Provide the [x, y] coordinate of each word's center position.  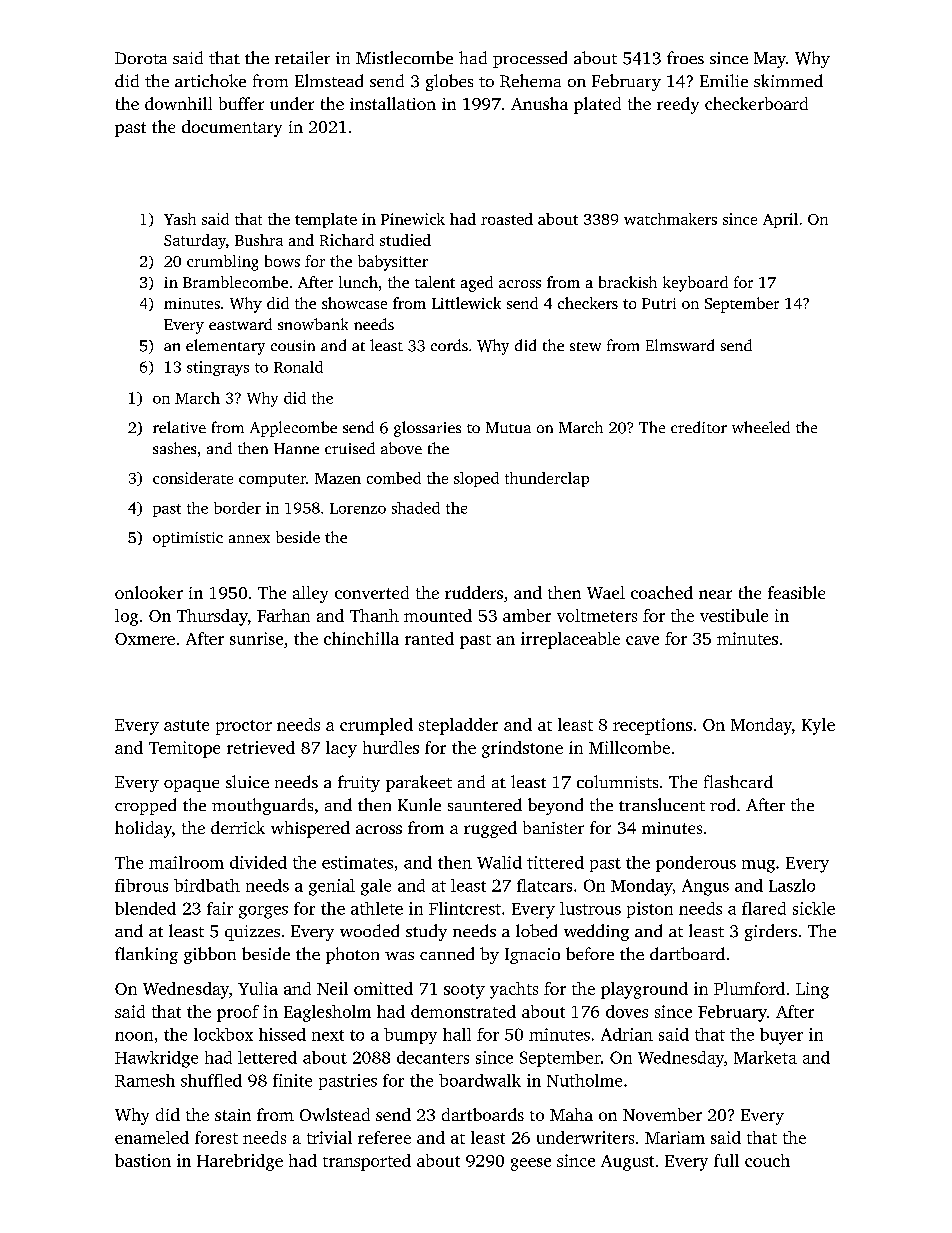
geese [531, 1164]
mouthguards [262, 806]
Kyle [818, 726]
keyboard [695, 284]
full [726, 1160]
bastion [143, 1160]
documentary [232, 128]
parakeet [419, 783]
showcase [354, 303]
